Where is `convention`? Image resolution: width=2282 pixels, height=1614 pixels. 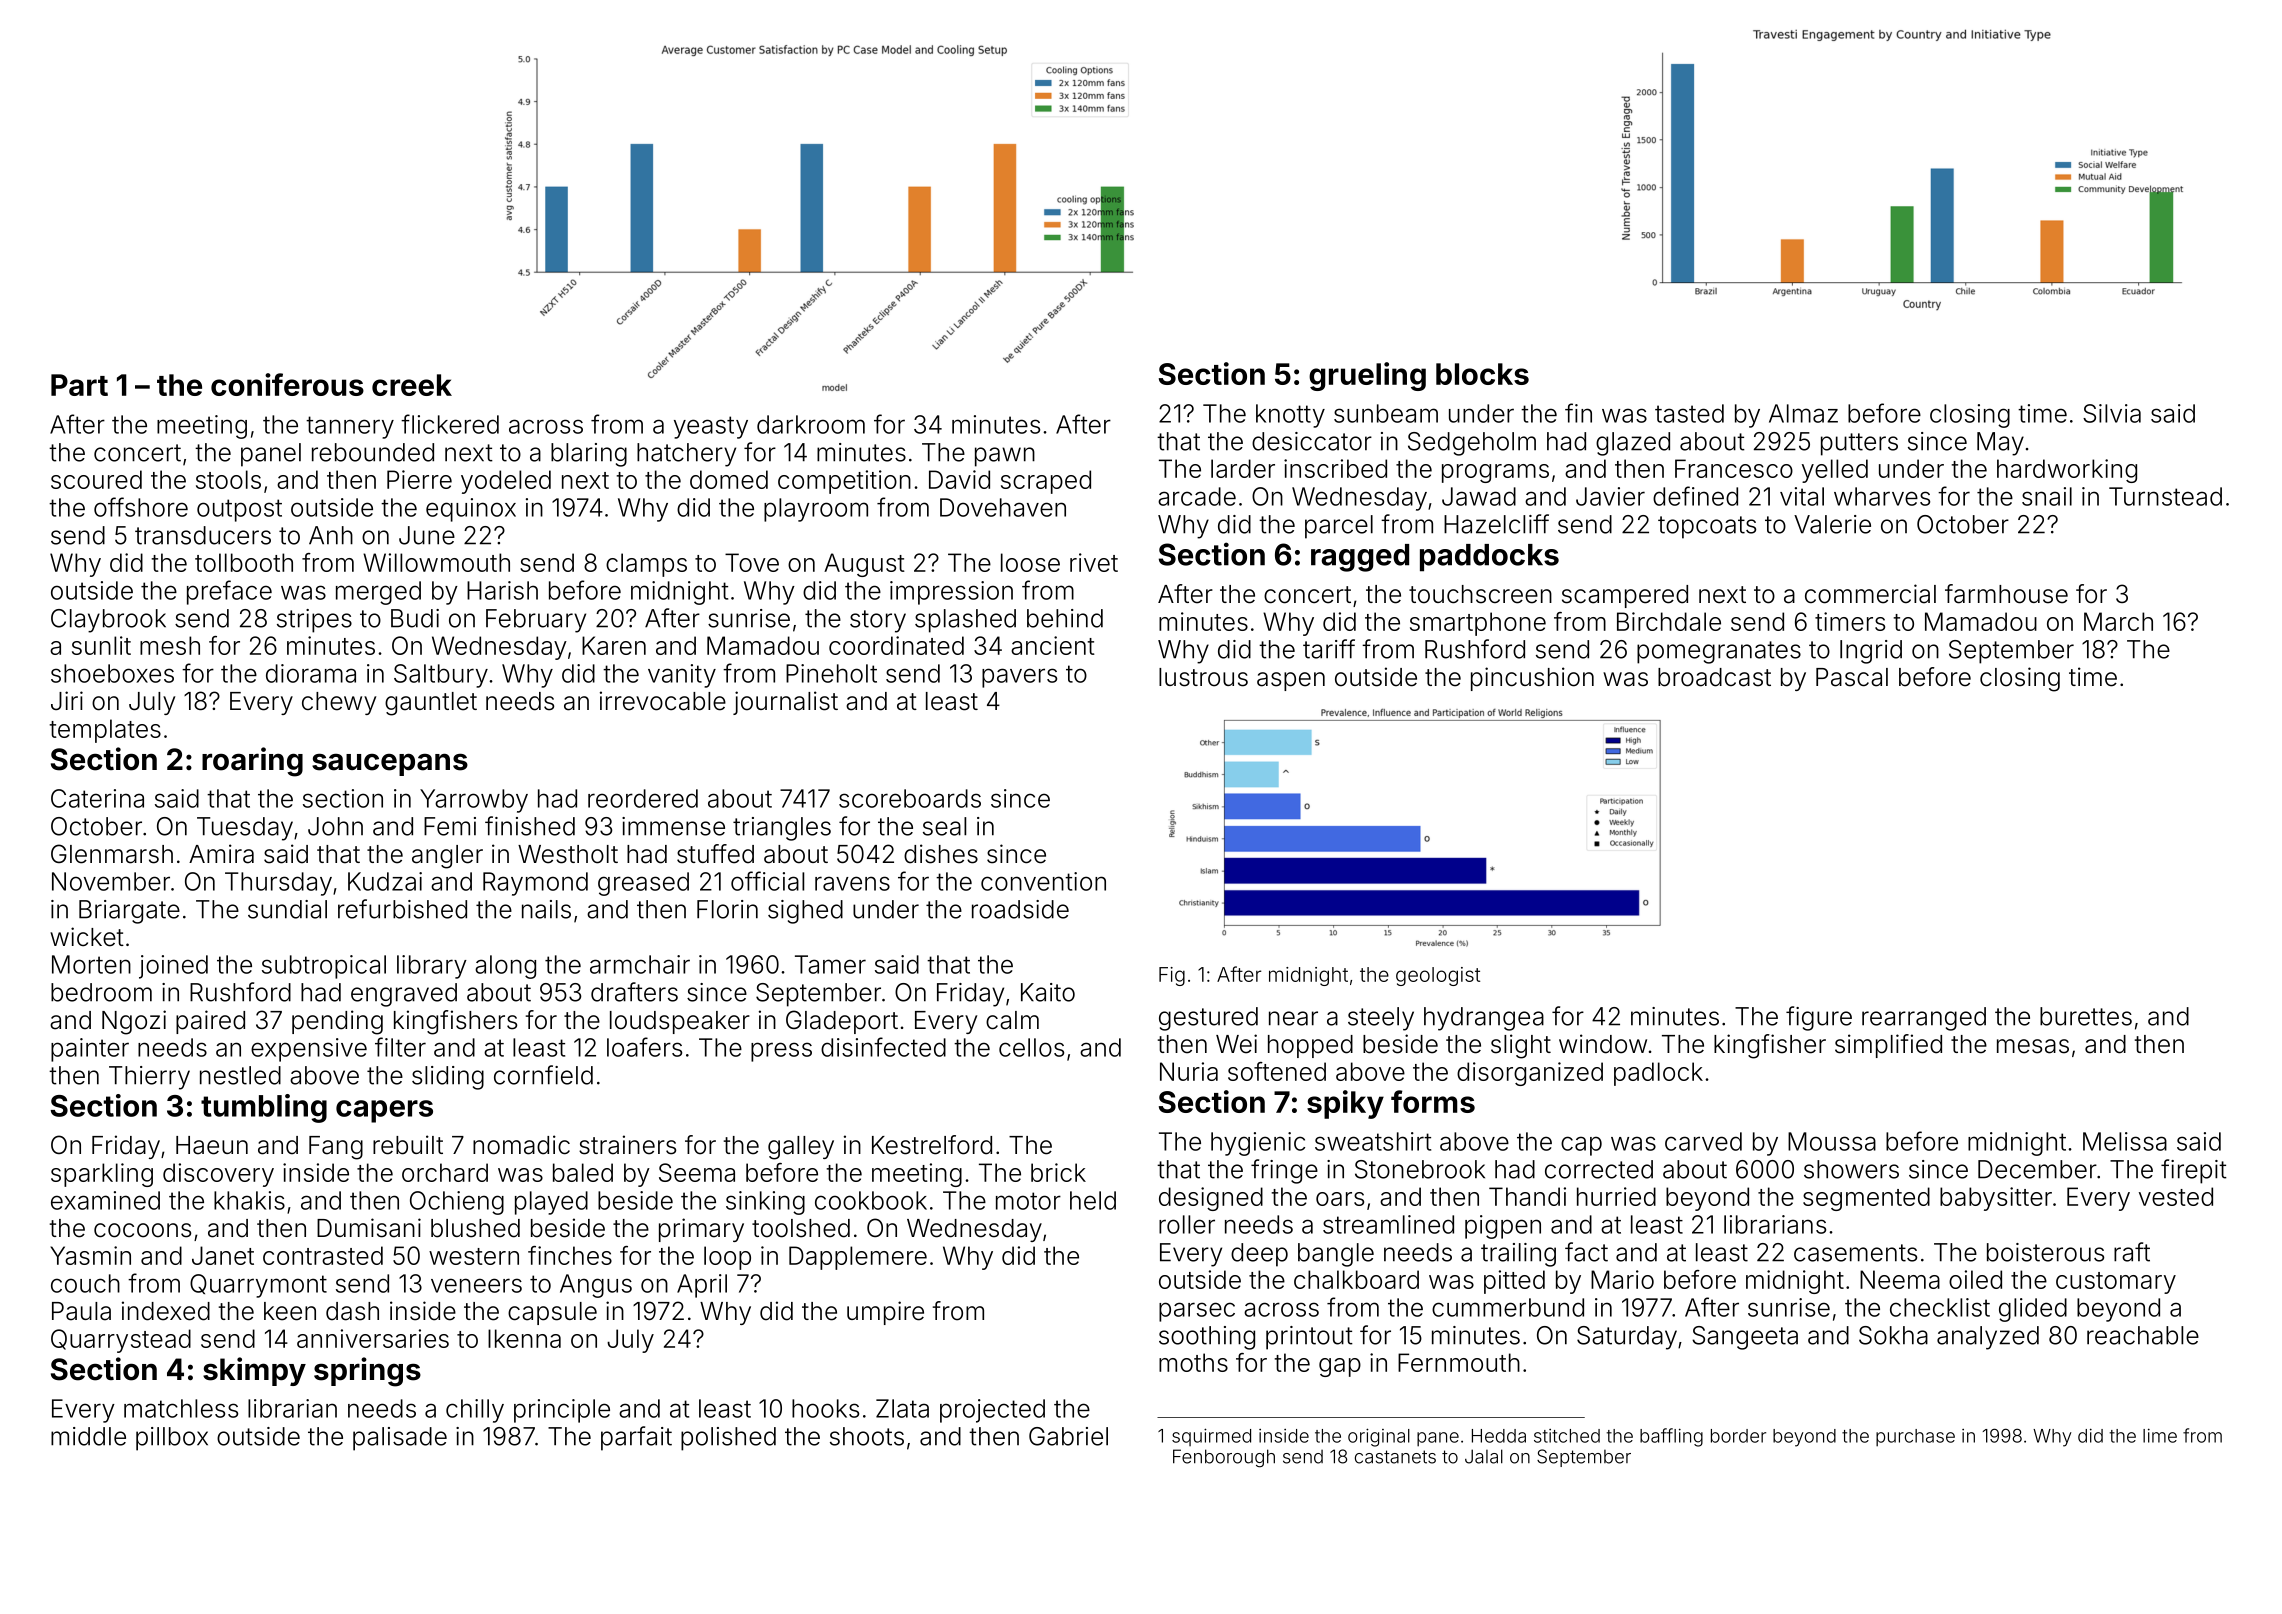 convention is located at coordinates (1043, 881).
